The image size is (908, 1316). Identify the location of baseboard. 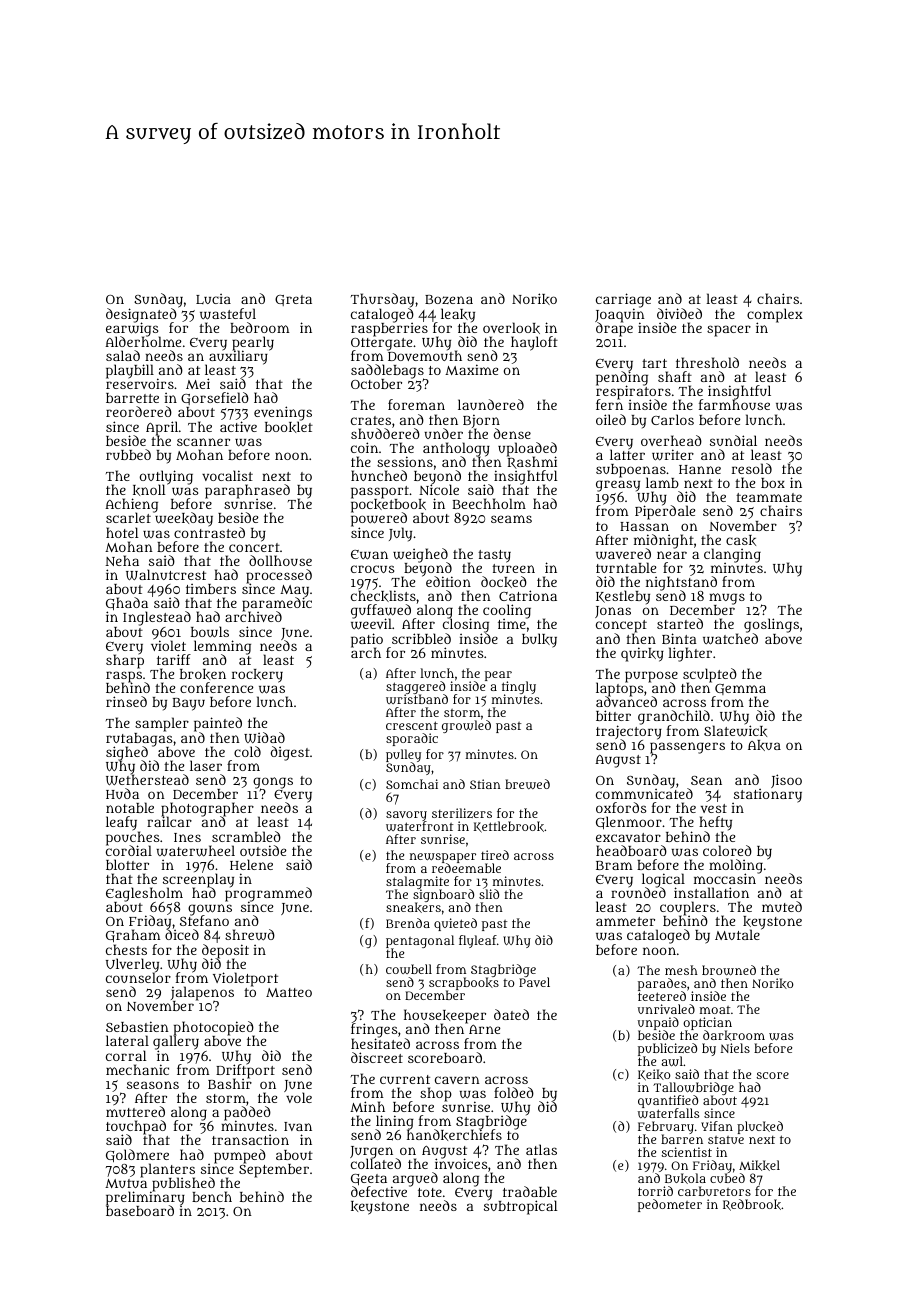
(140, 1211).
